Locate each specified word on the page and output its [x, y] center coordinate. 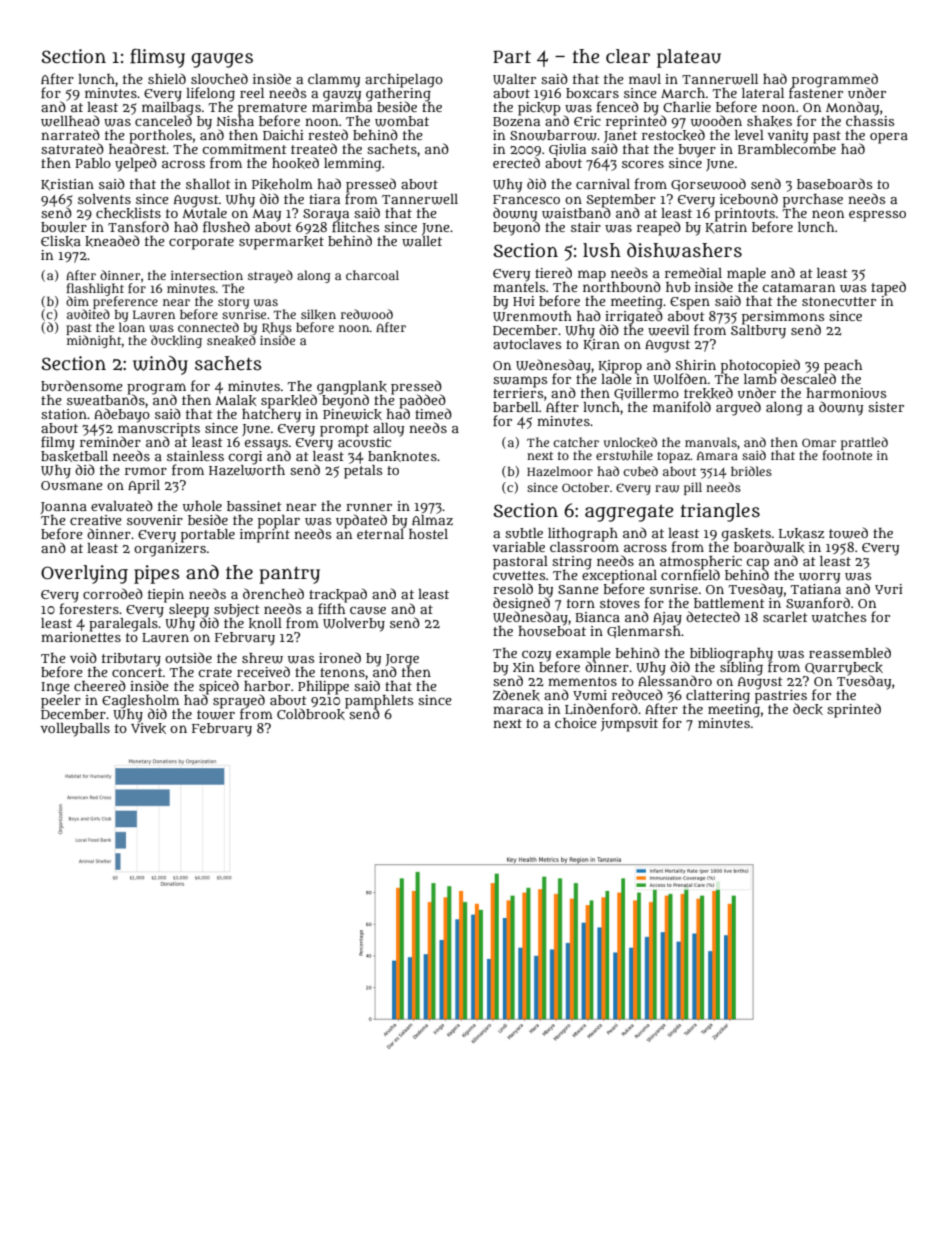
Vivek [148, 728]
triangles [720, 512]
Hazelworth [247, 470]
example [583, 654]
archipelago [404, 80]
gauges [222, 60]
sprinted [854, 710]
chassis [870, 120]
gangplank [352, 387]
